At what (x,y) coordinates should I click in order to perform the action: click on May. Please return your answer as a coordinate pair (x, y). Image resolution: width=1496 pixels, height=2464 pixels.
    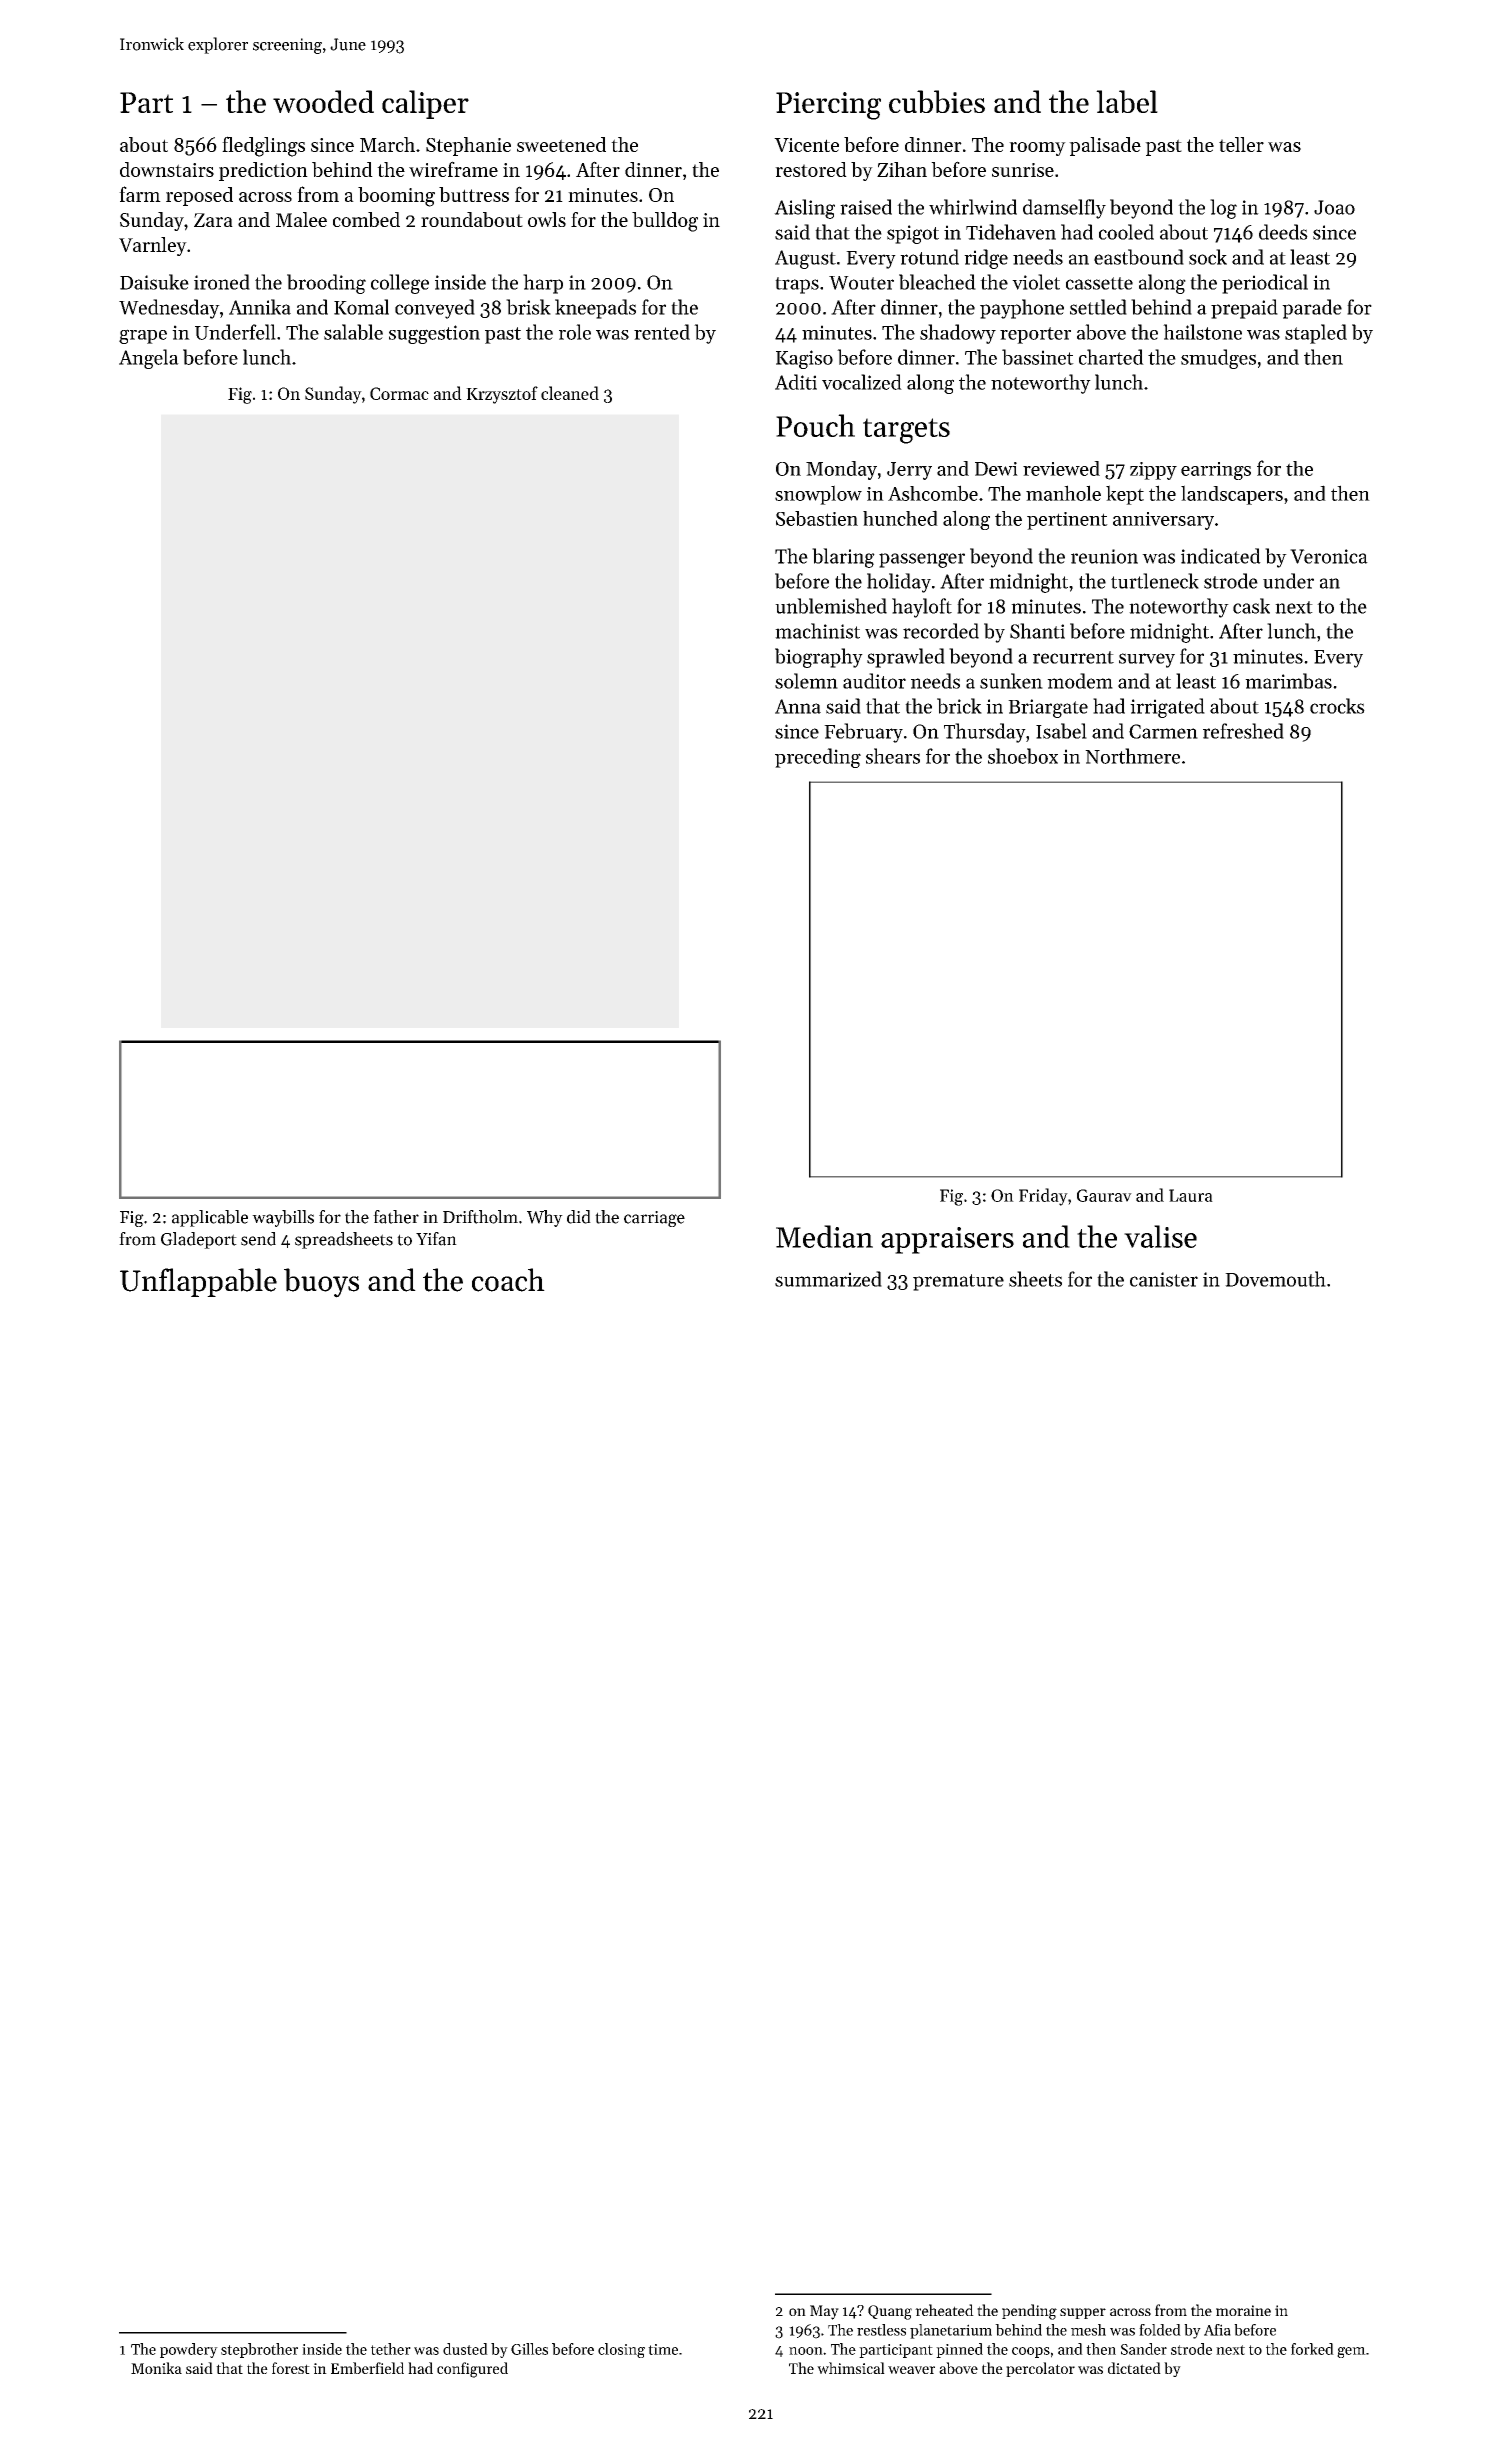
    Looking at the image, I should click on (824, 2312).
